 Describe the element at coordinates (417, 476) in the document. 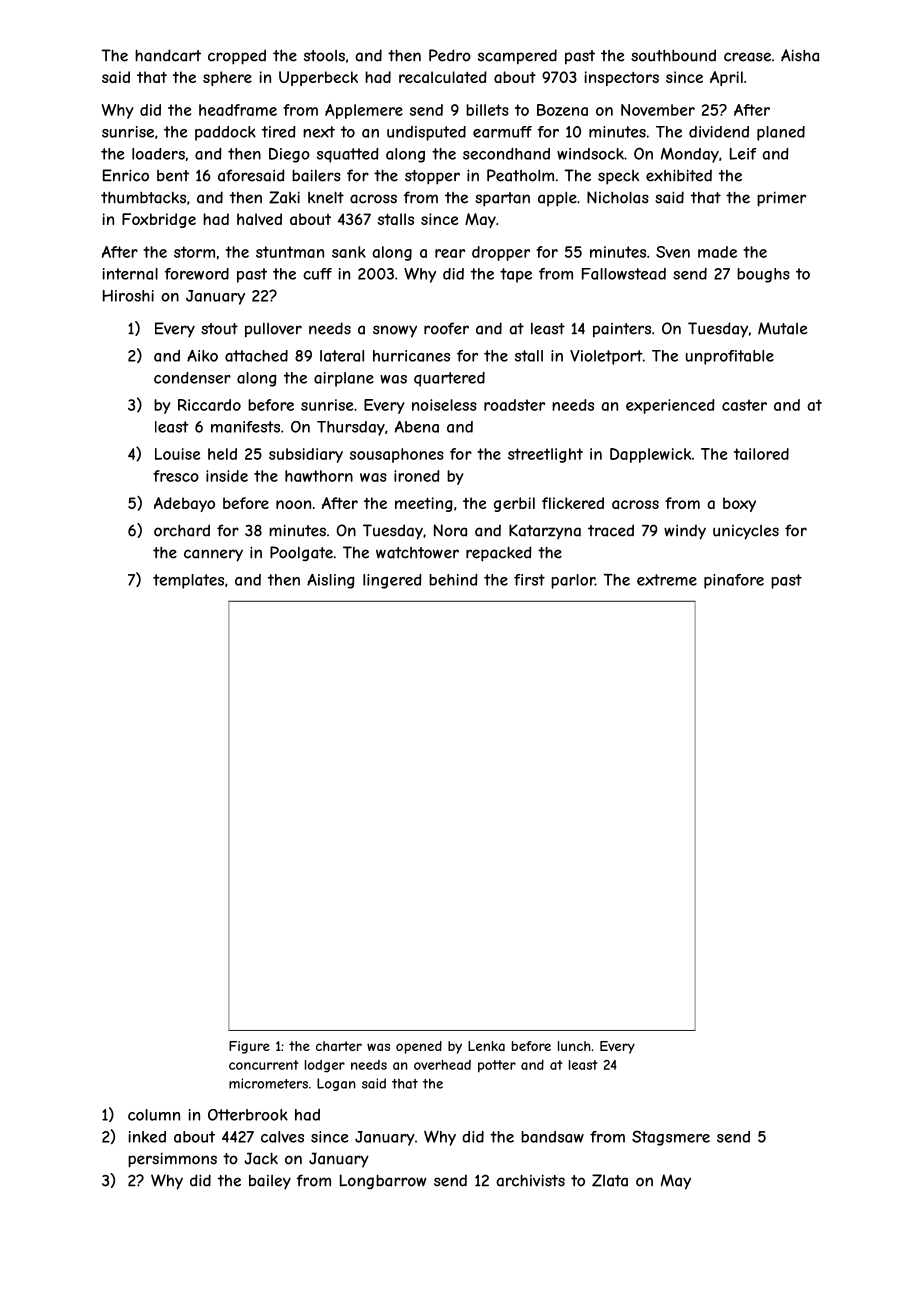

I see `ironed` at that location.
